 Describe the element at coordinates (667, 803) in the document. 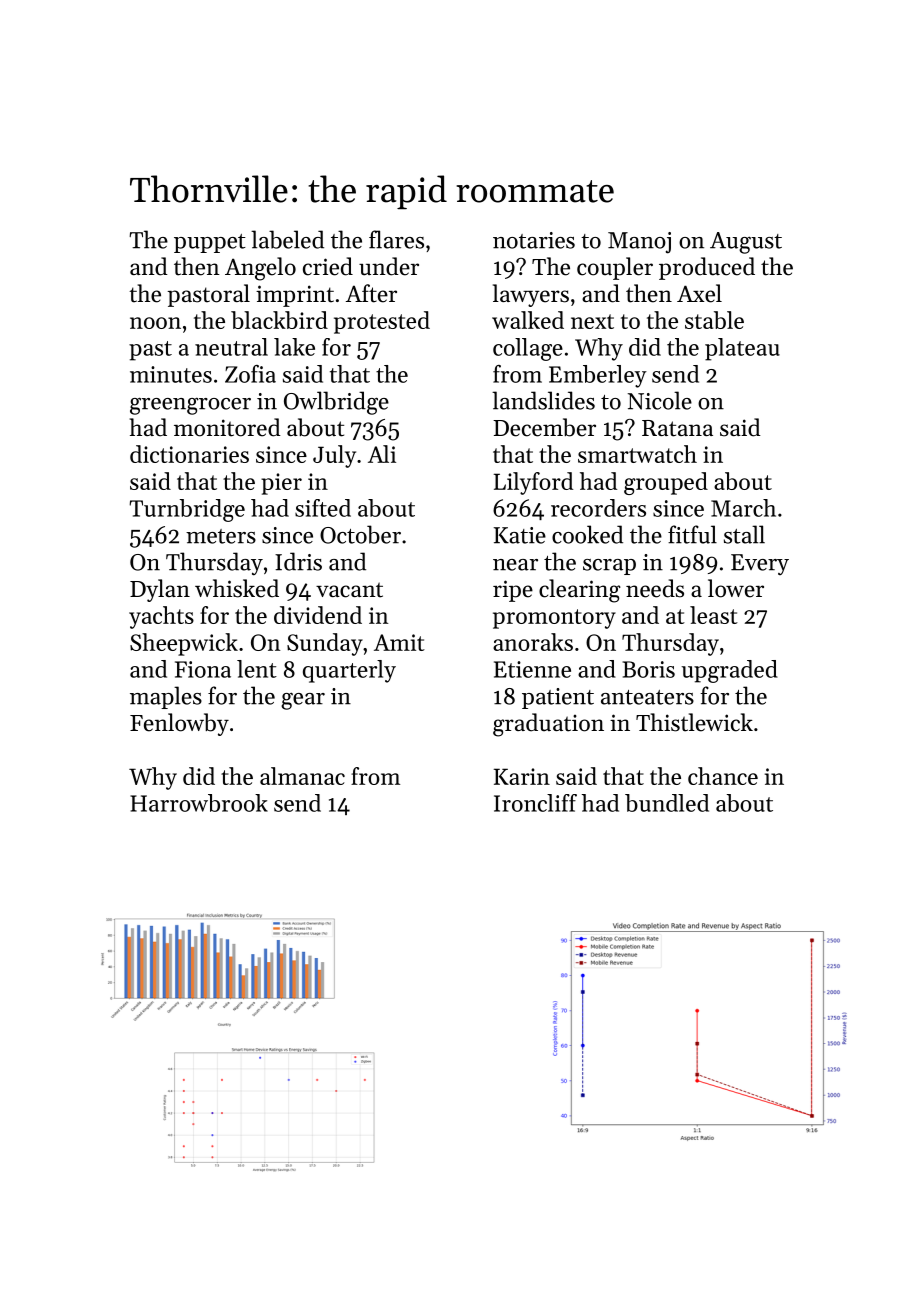

I see `bundled` at that location.
